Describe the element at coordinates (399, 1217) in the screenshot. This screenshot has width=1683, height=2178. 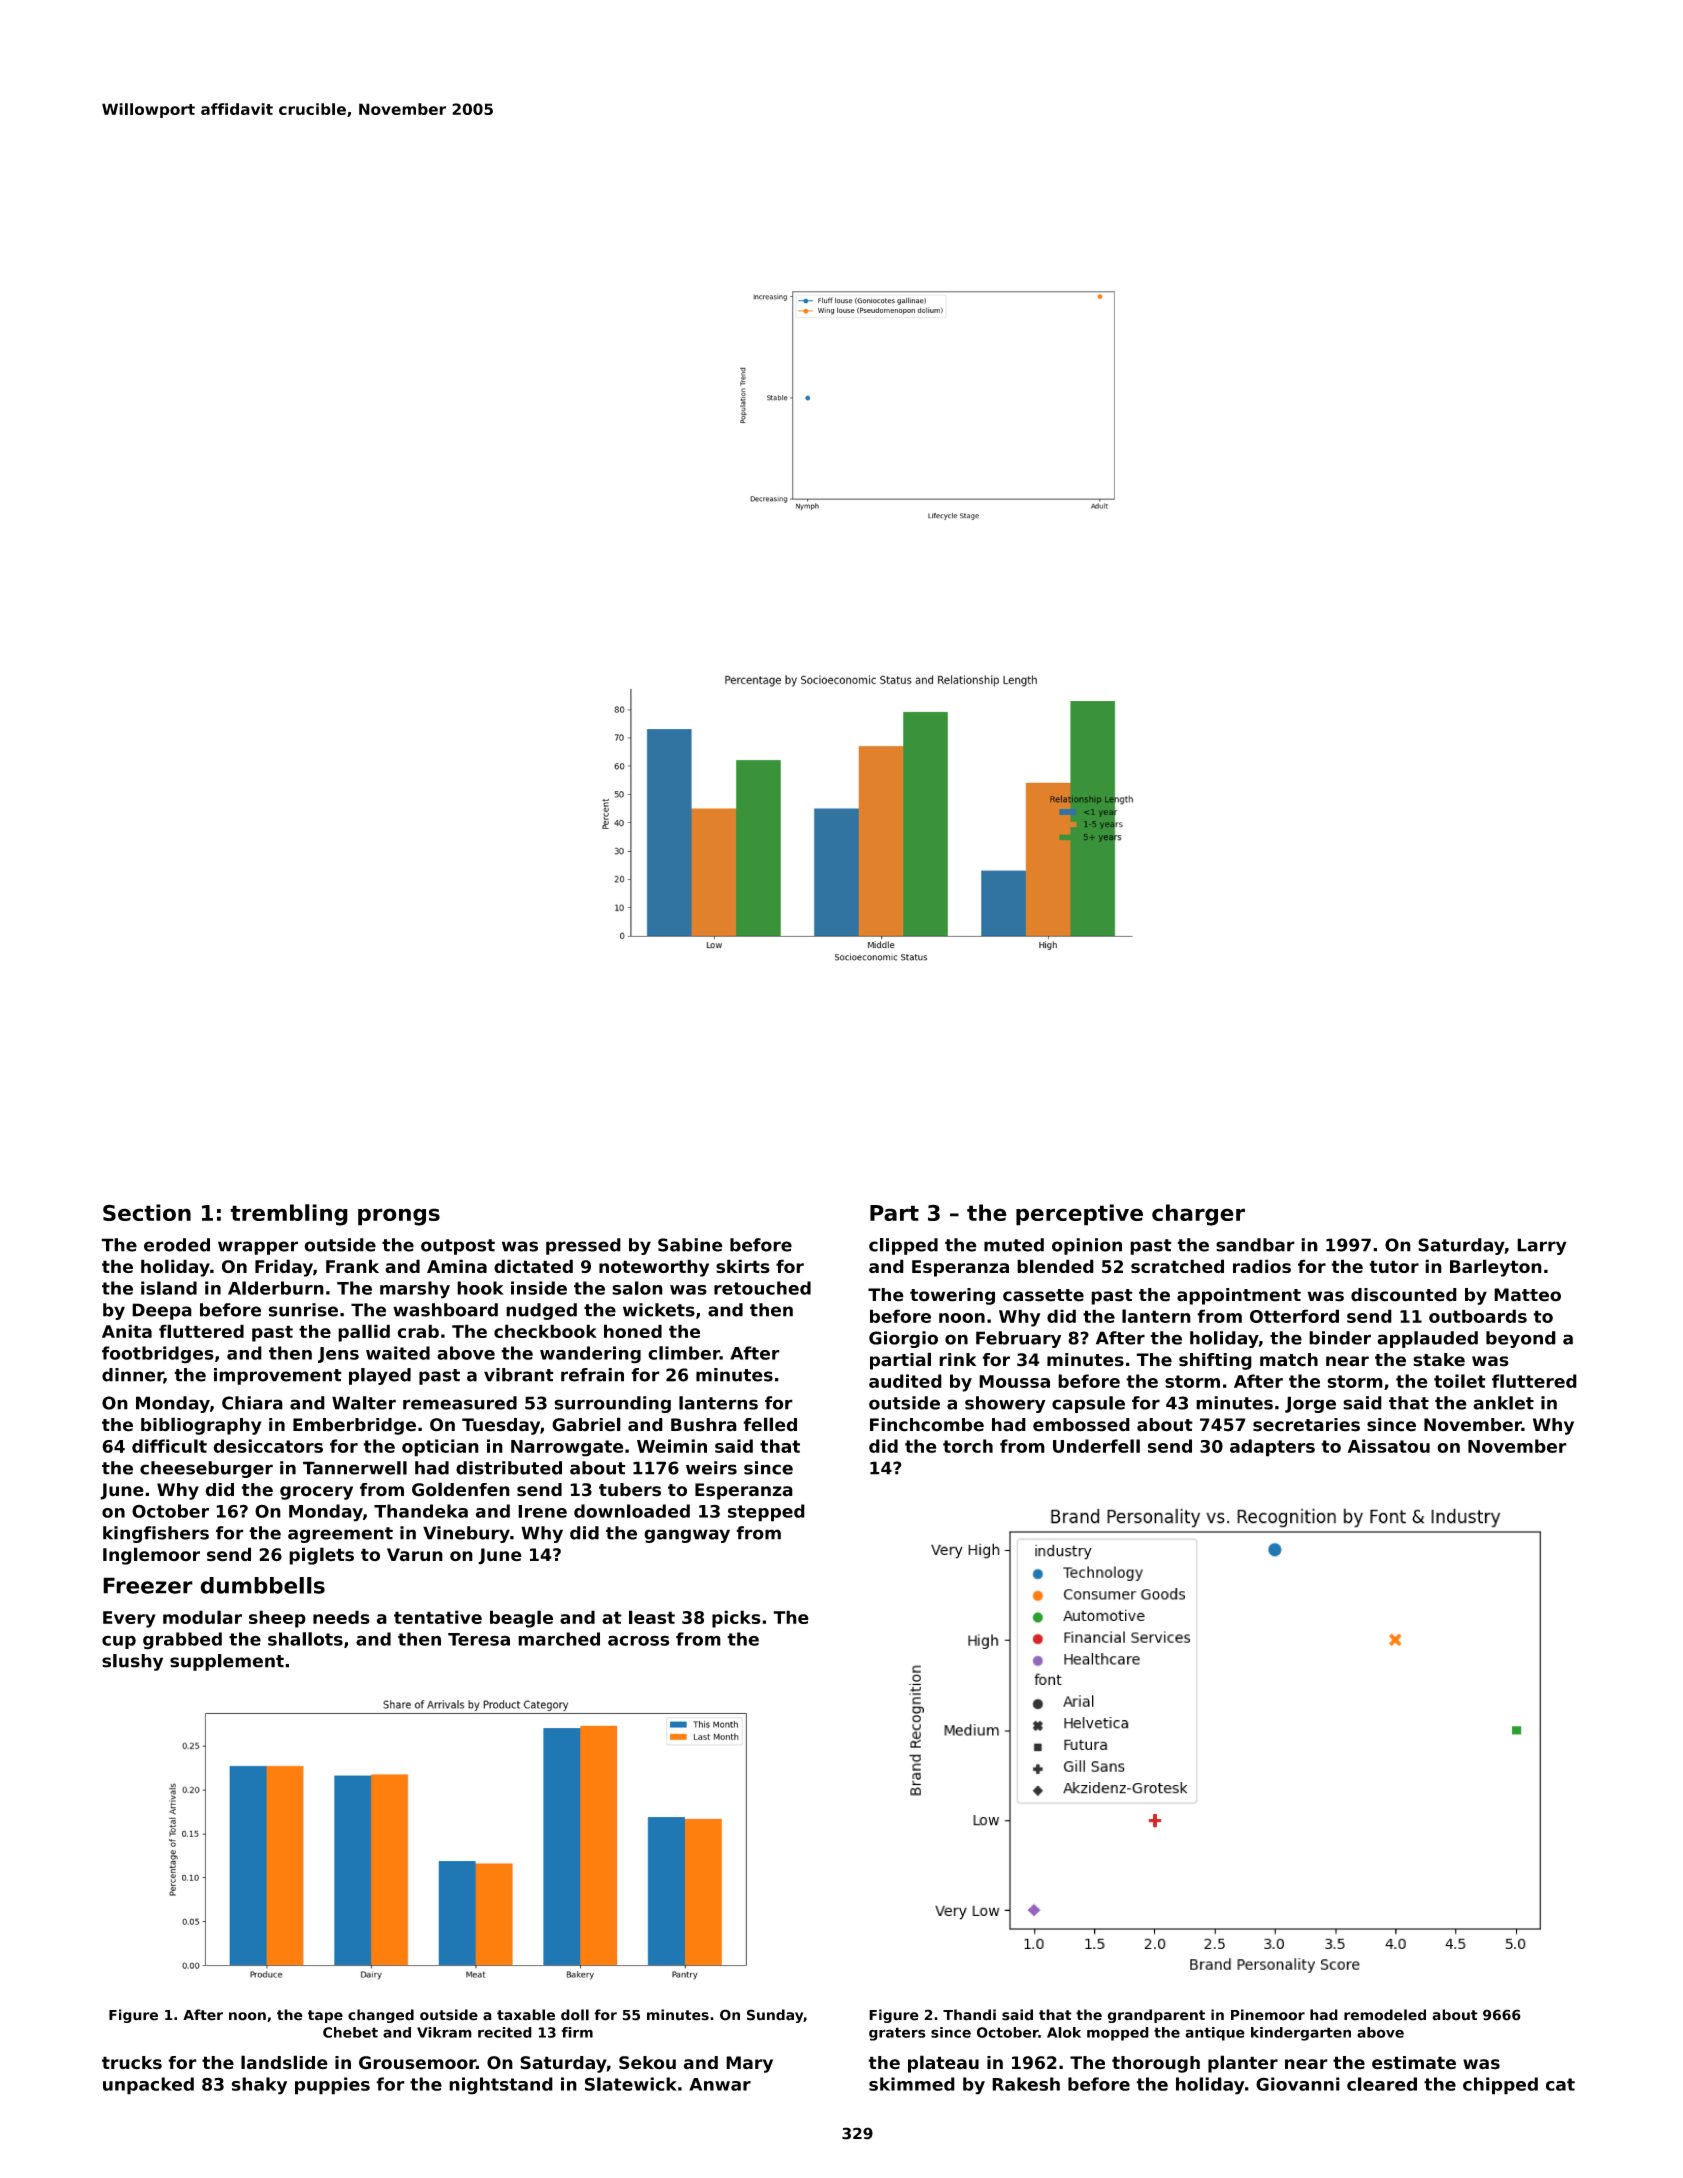
I see `prongs` at that location.
